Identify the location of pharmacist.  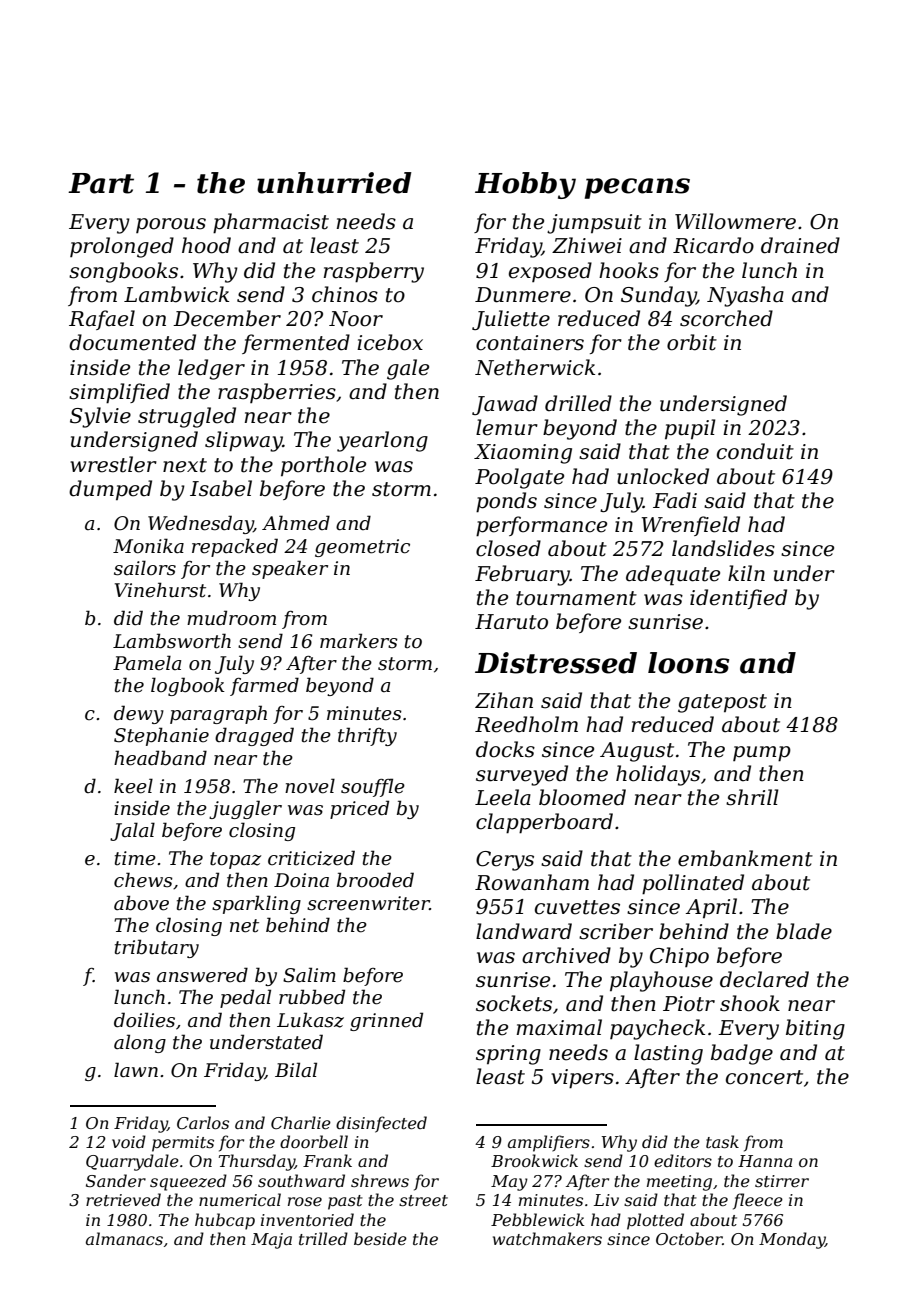
(271, 223).
